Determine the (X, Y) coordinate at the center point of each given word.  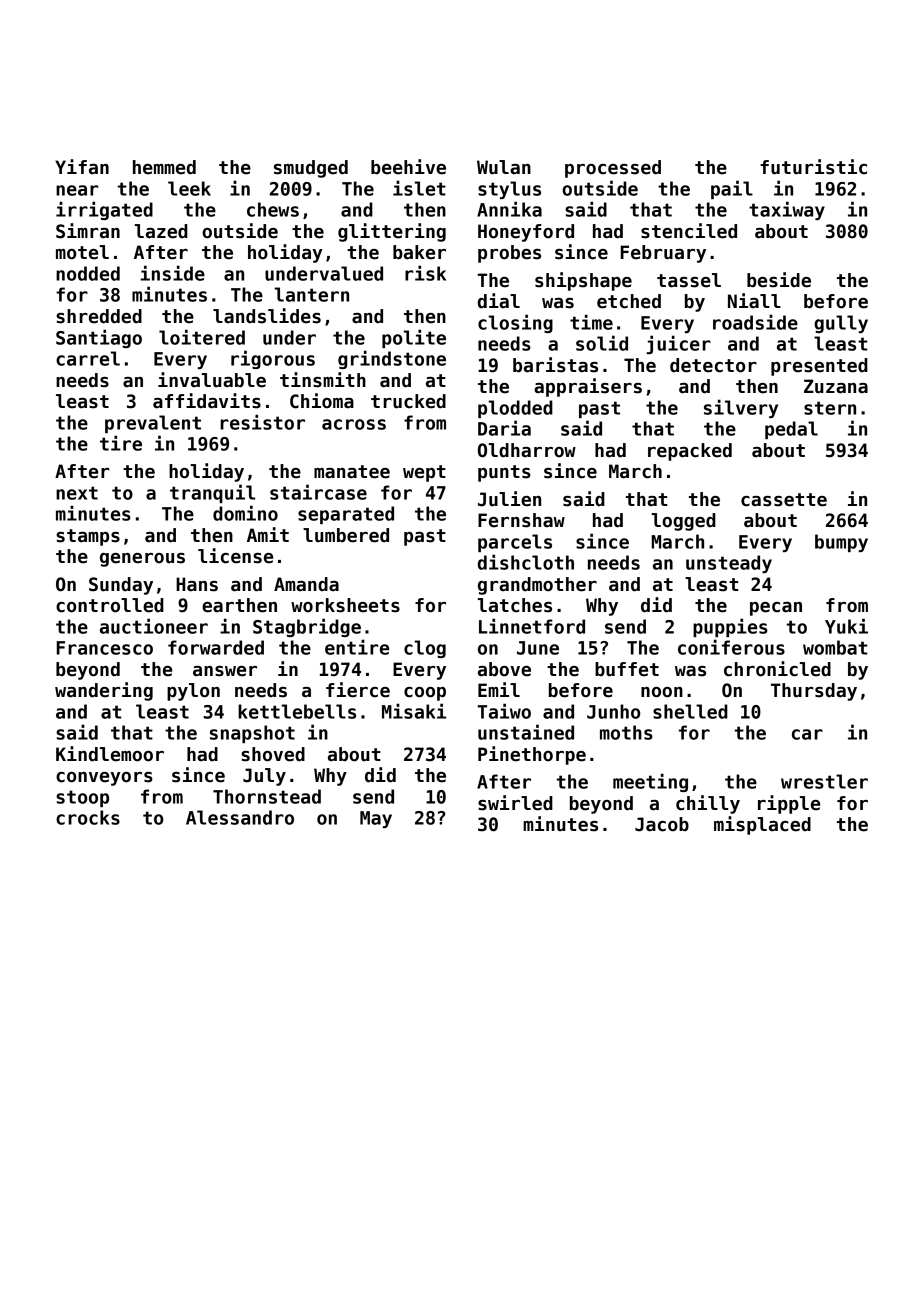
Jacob (662, 824)
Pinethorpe (532, 755)
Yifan (82, 167)
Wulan (504, 167)
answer (225, 671)
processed (613, 169)
